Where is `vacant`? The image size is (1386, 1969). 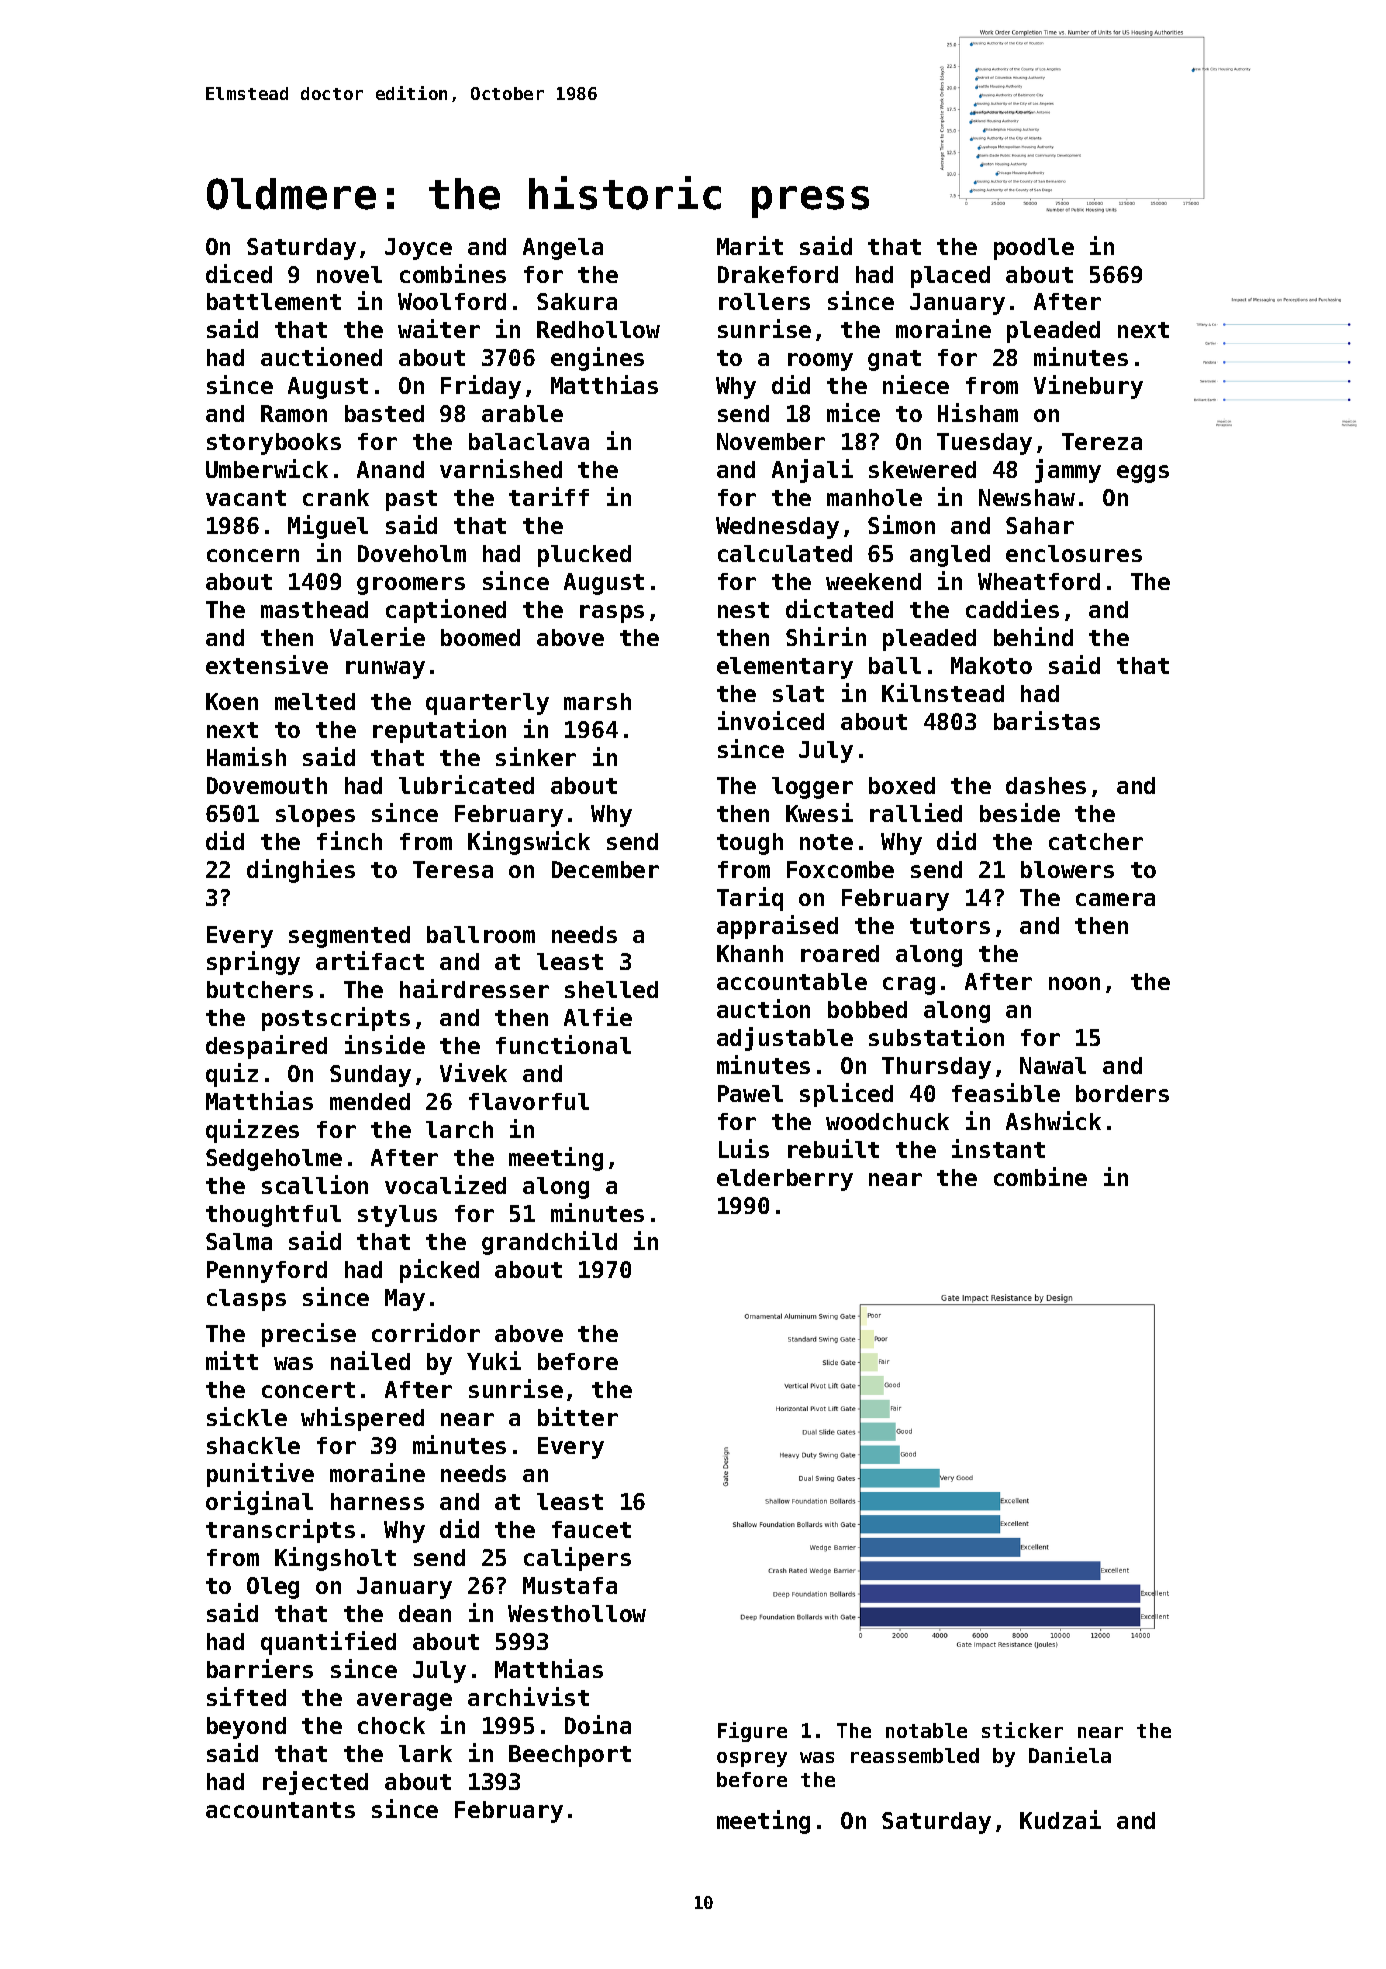
vacant is located at coordinates (246, 498).
